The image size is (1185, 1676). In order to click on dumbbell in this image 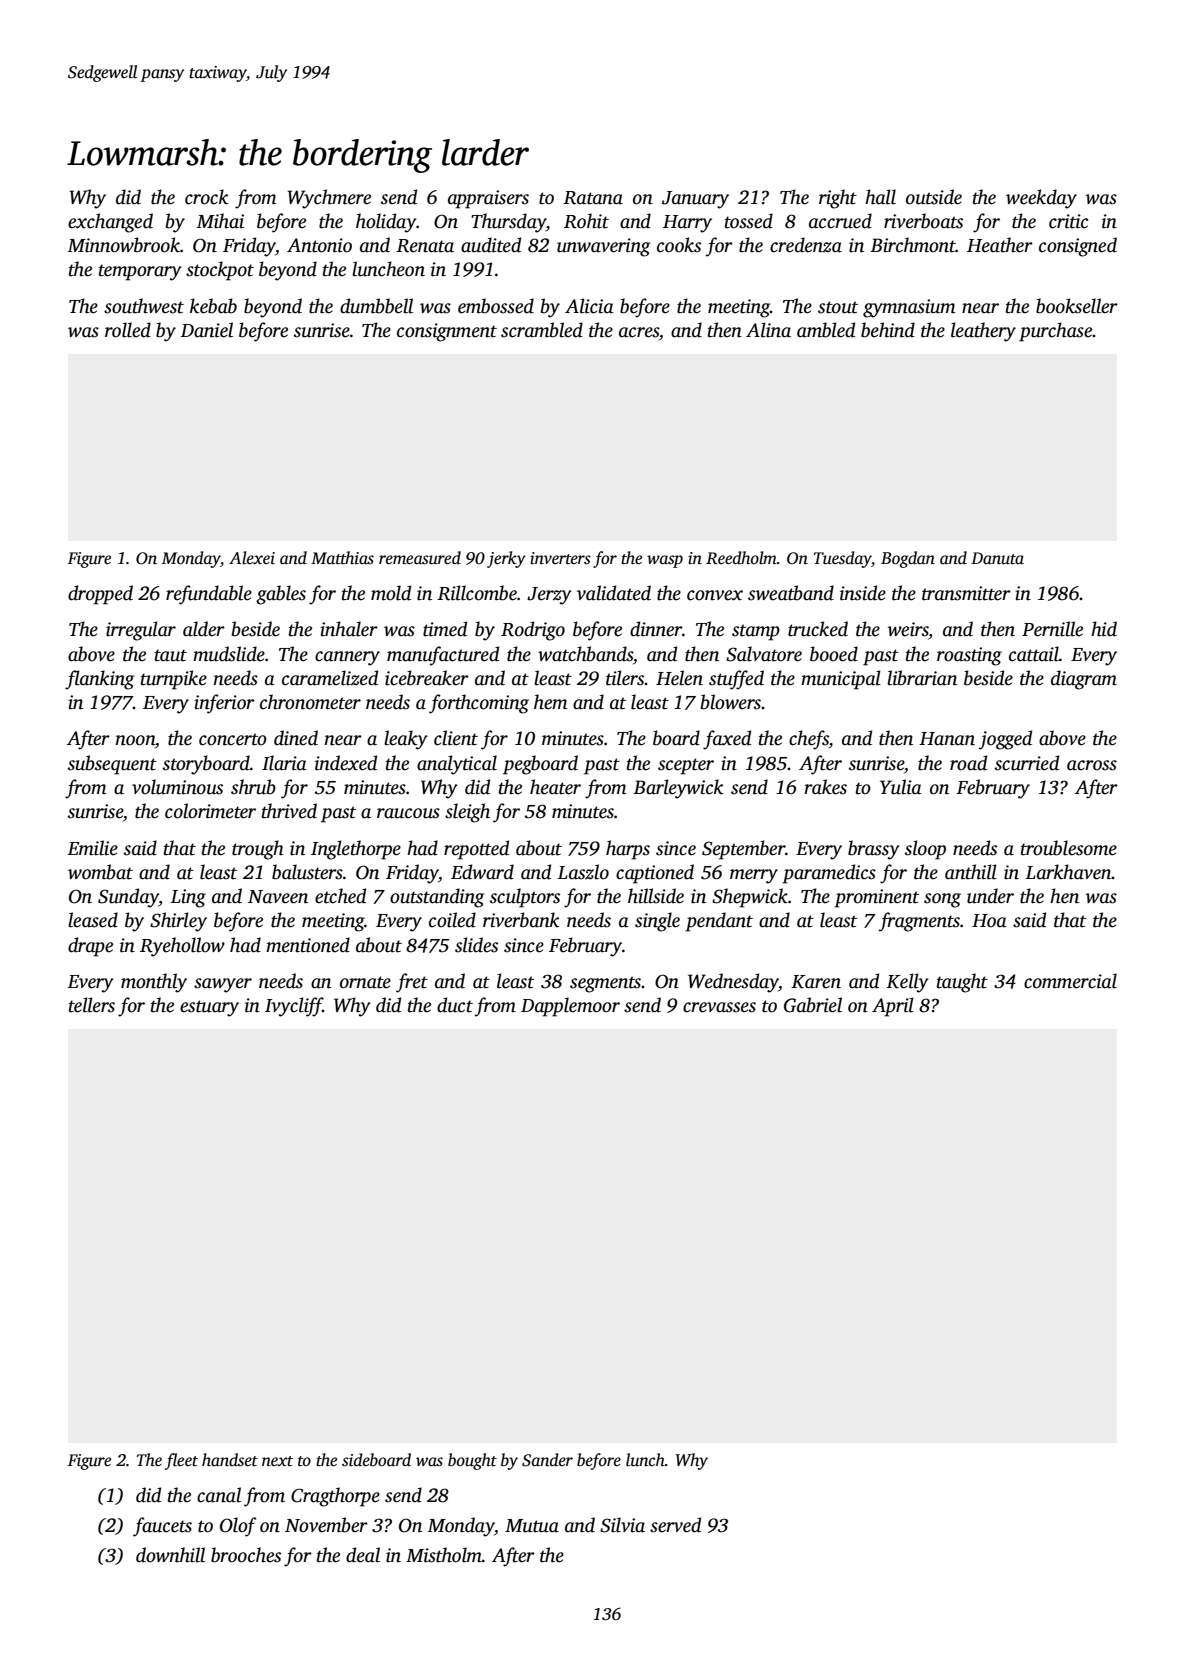, I will do `click(376, 306)`.
